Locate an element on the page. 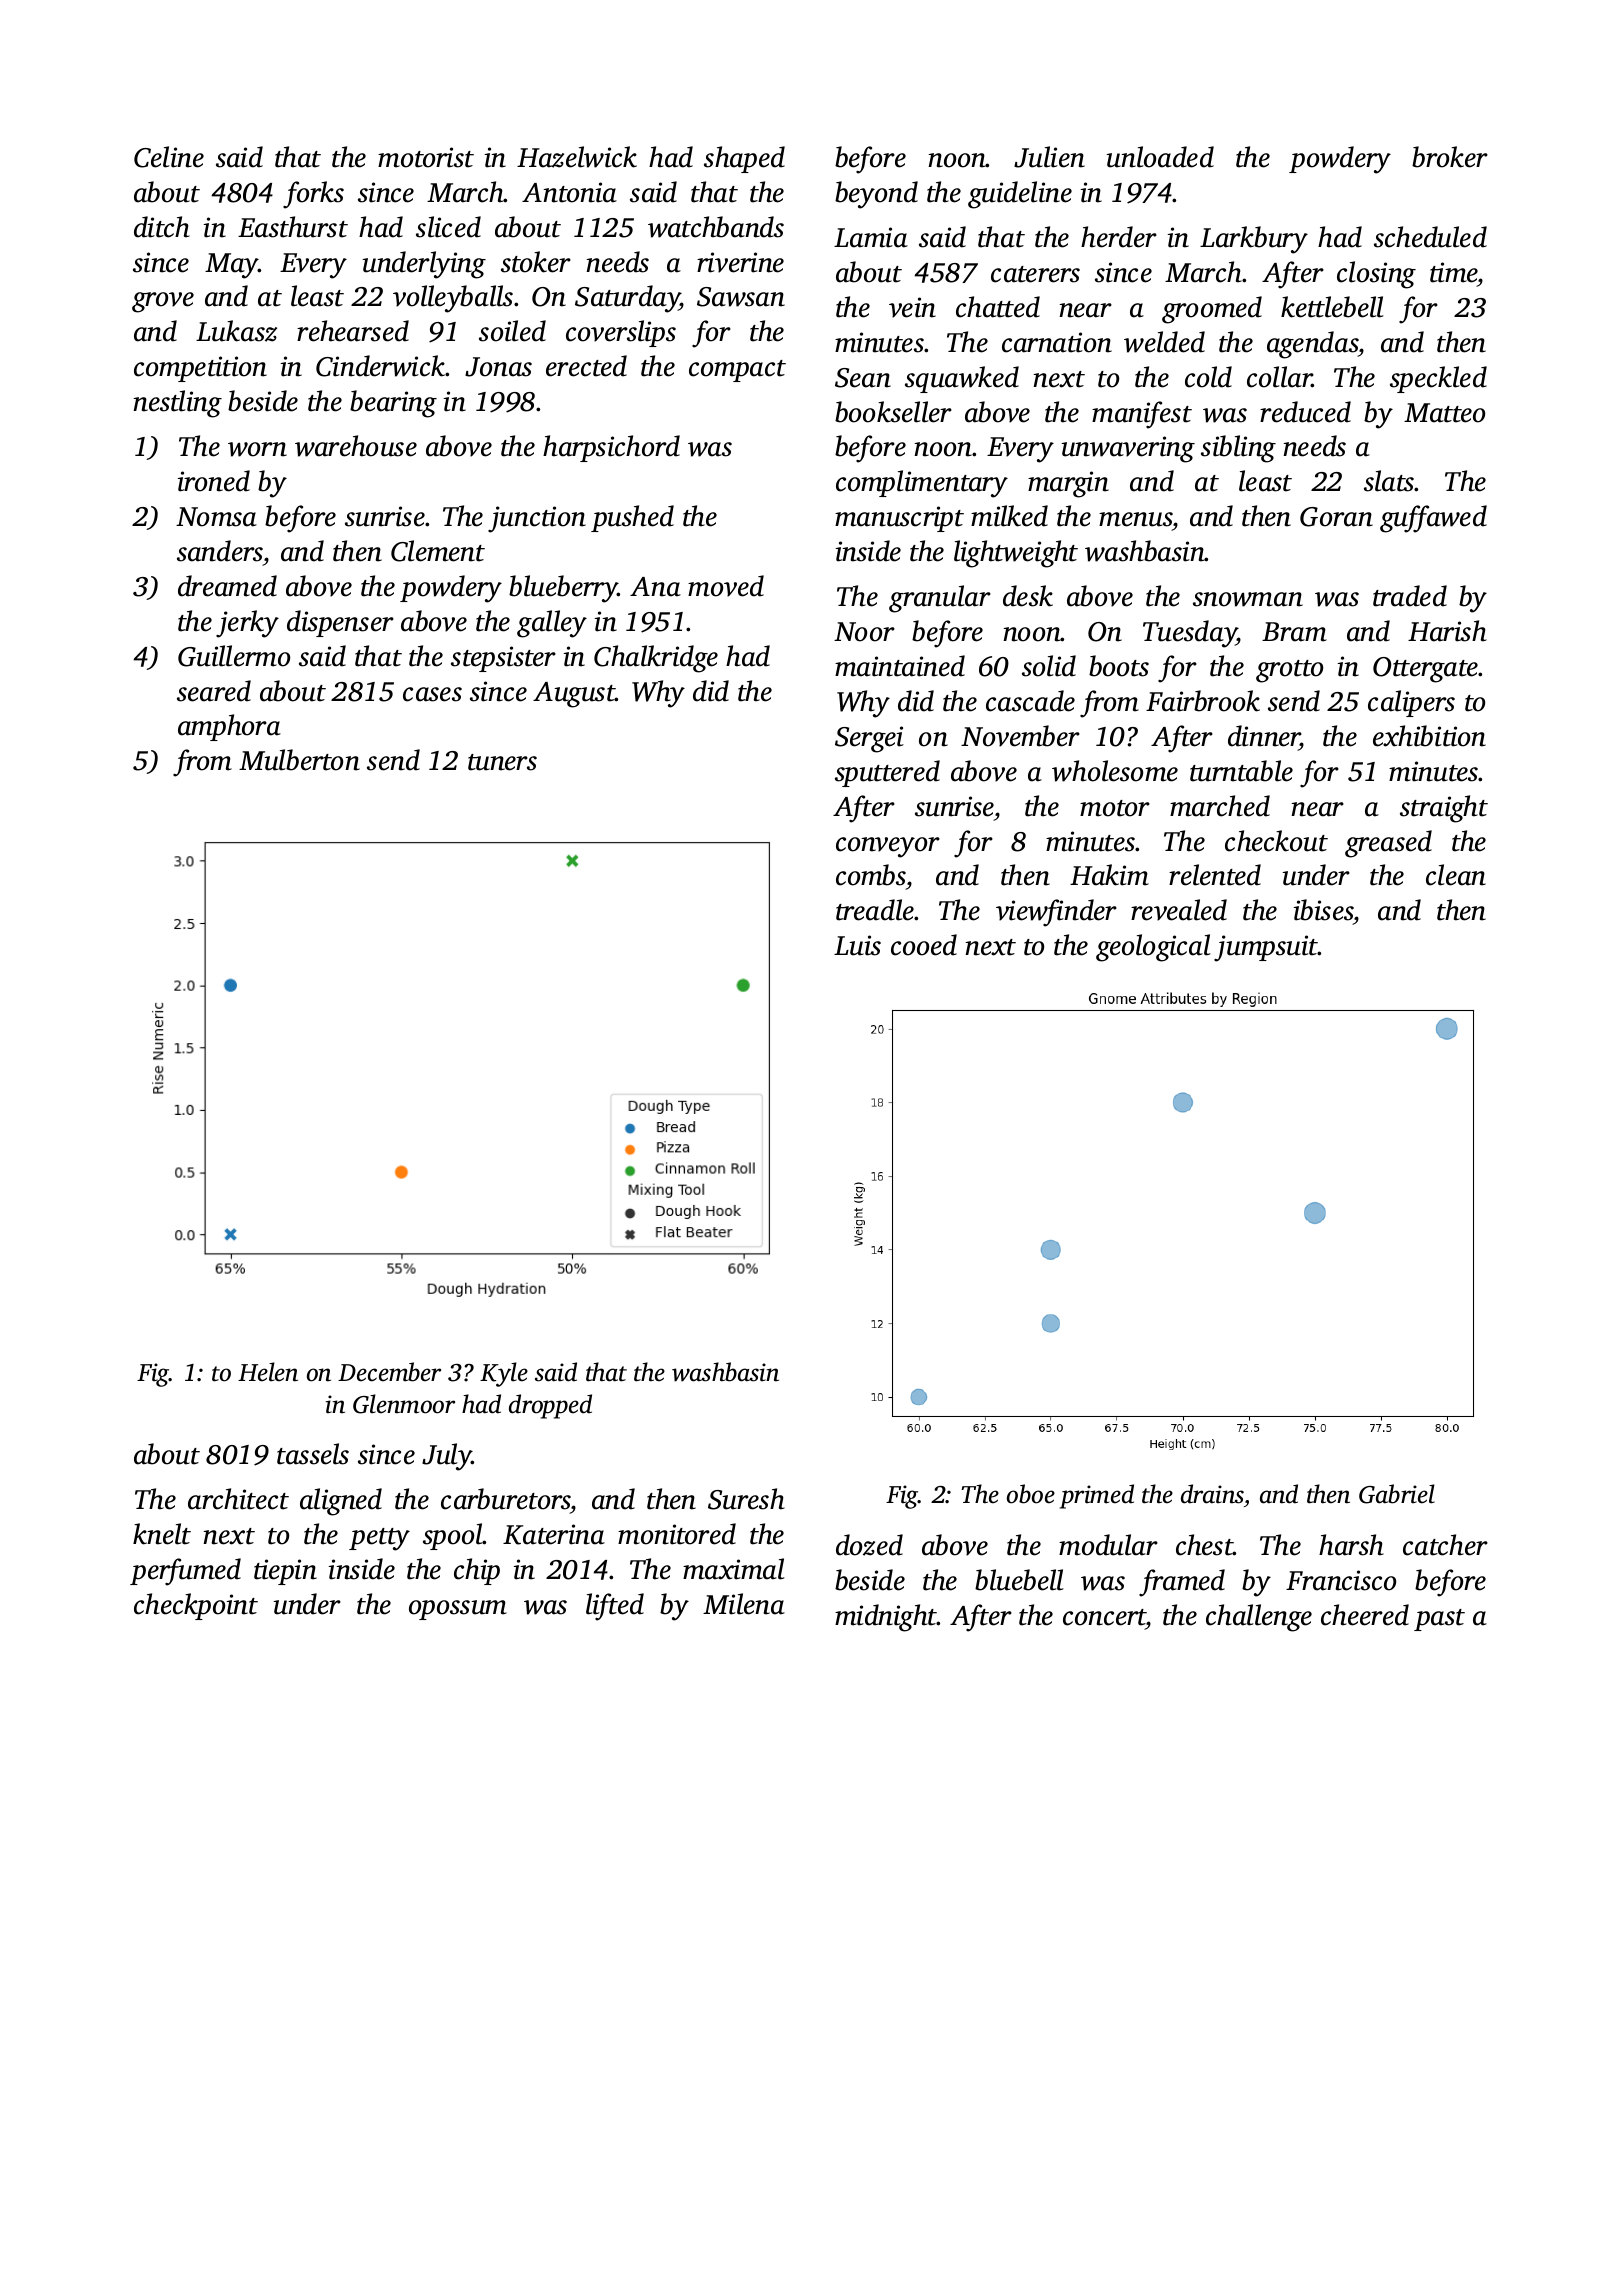 Image resolution: width=1620 pixels, height=2292 pixels. Sergei is located at coordinates (869, 739).
